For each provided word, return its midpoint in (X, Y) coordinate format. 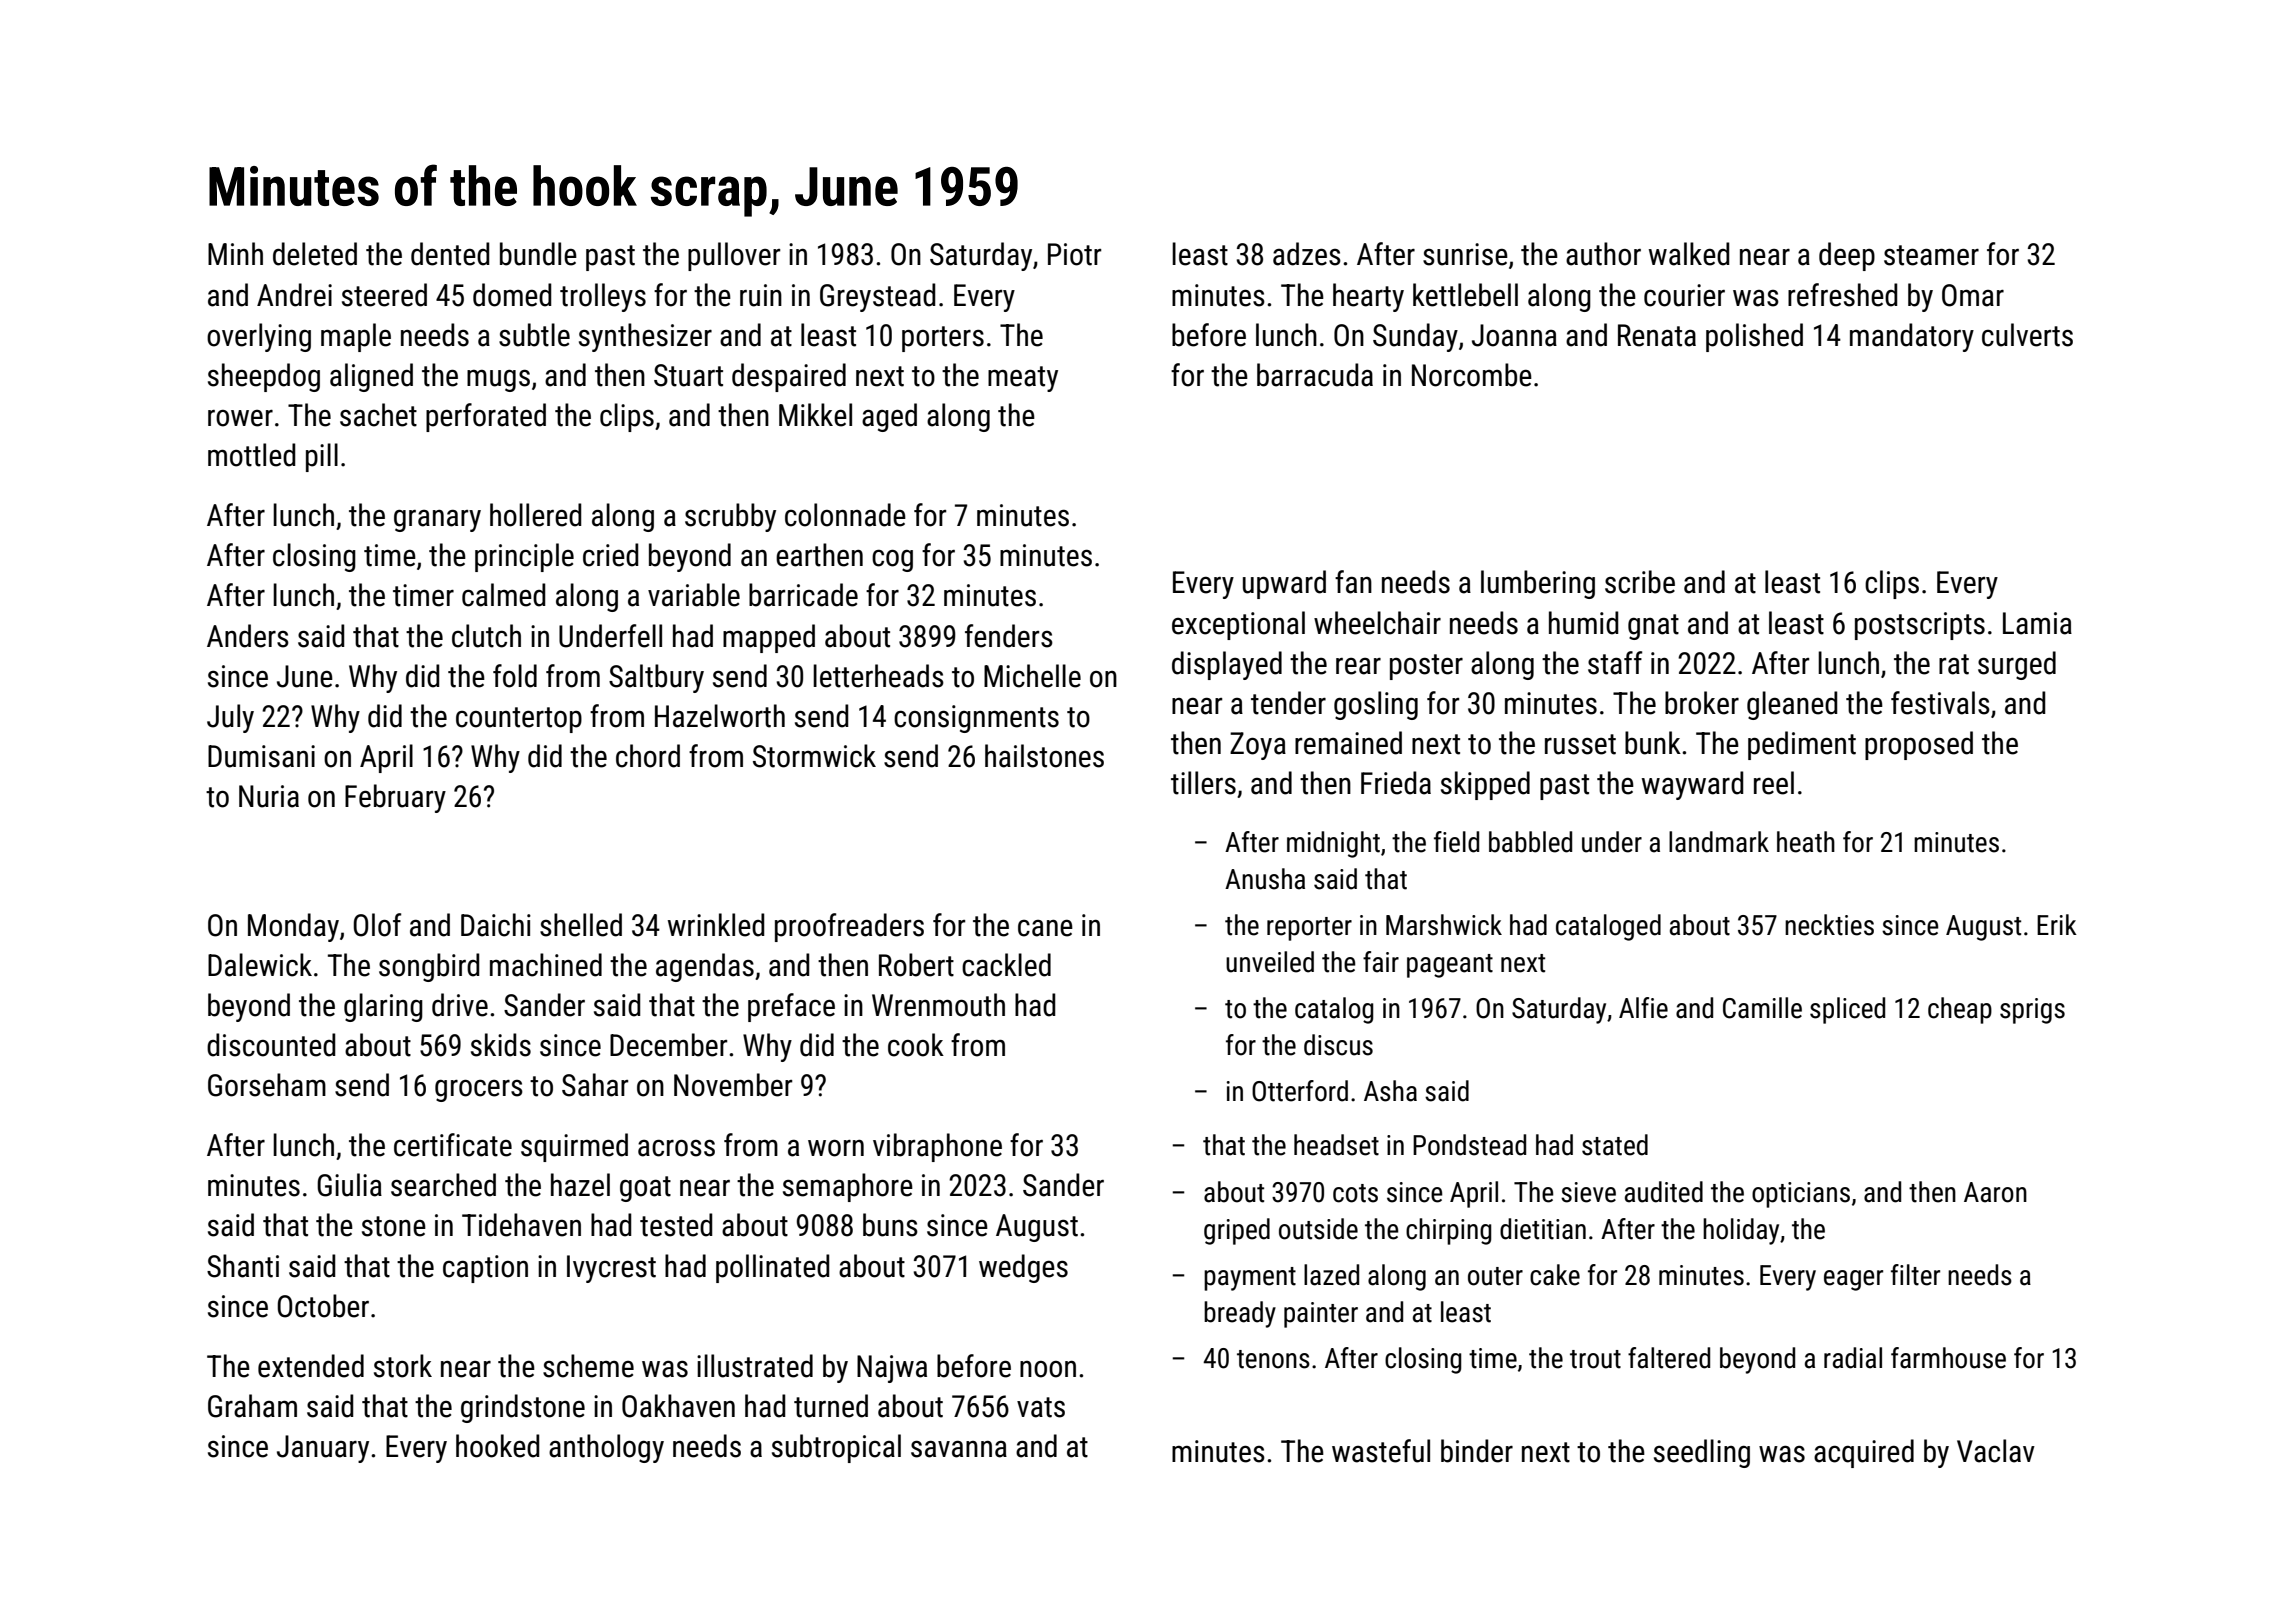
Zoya (1258, 746)
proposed (1919, 745)
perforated (486, 417)
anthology (606, 1448)
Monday (293, 927)
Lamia (2037, 623)
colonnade (845, 515)
